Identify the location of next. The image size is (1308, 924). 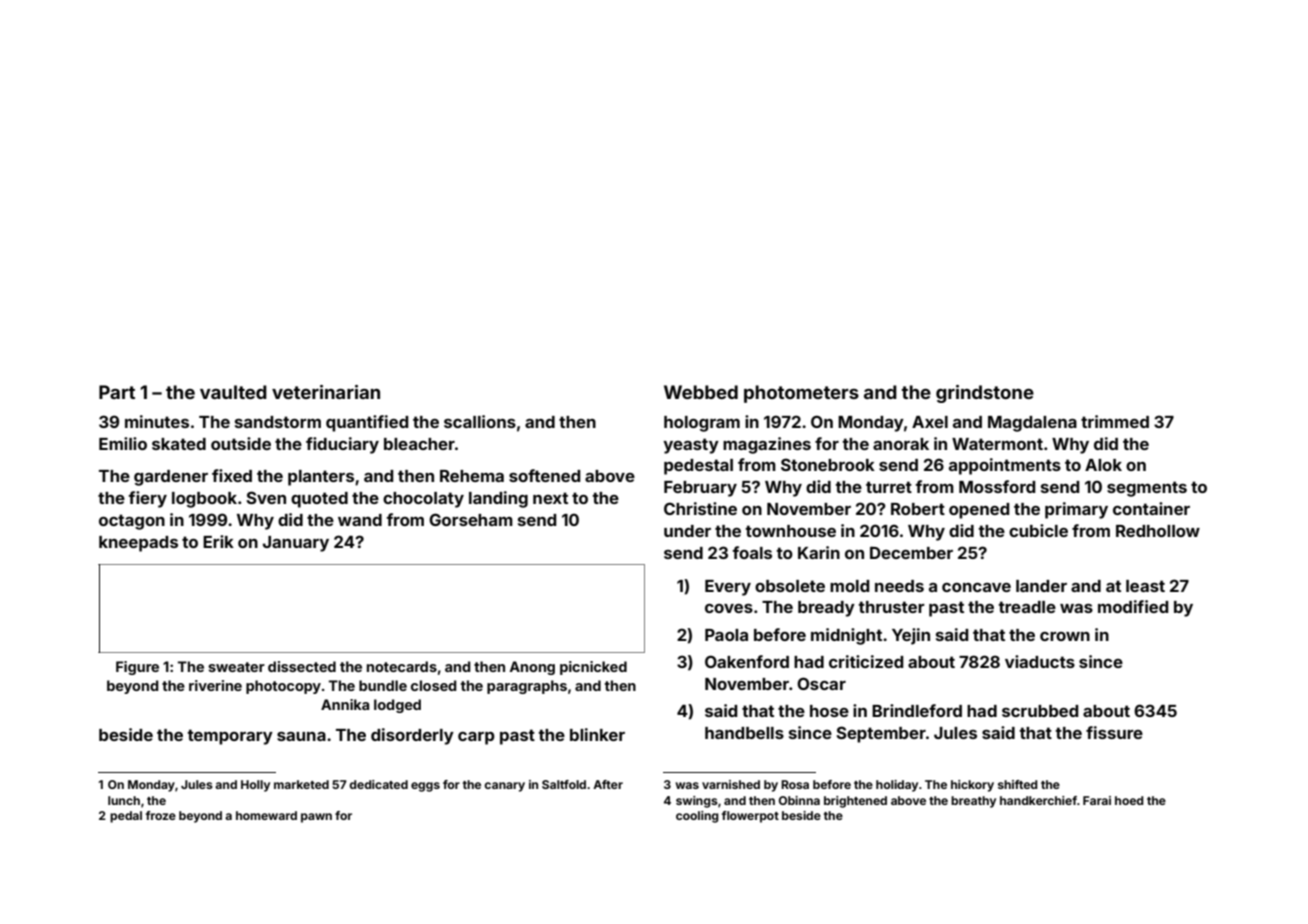
(550, 498).
